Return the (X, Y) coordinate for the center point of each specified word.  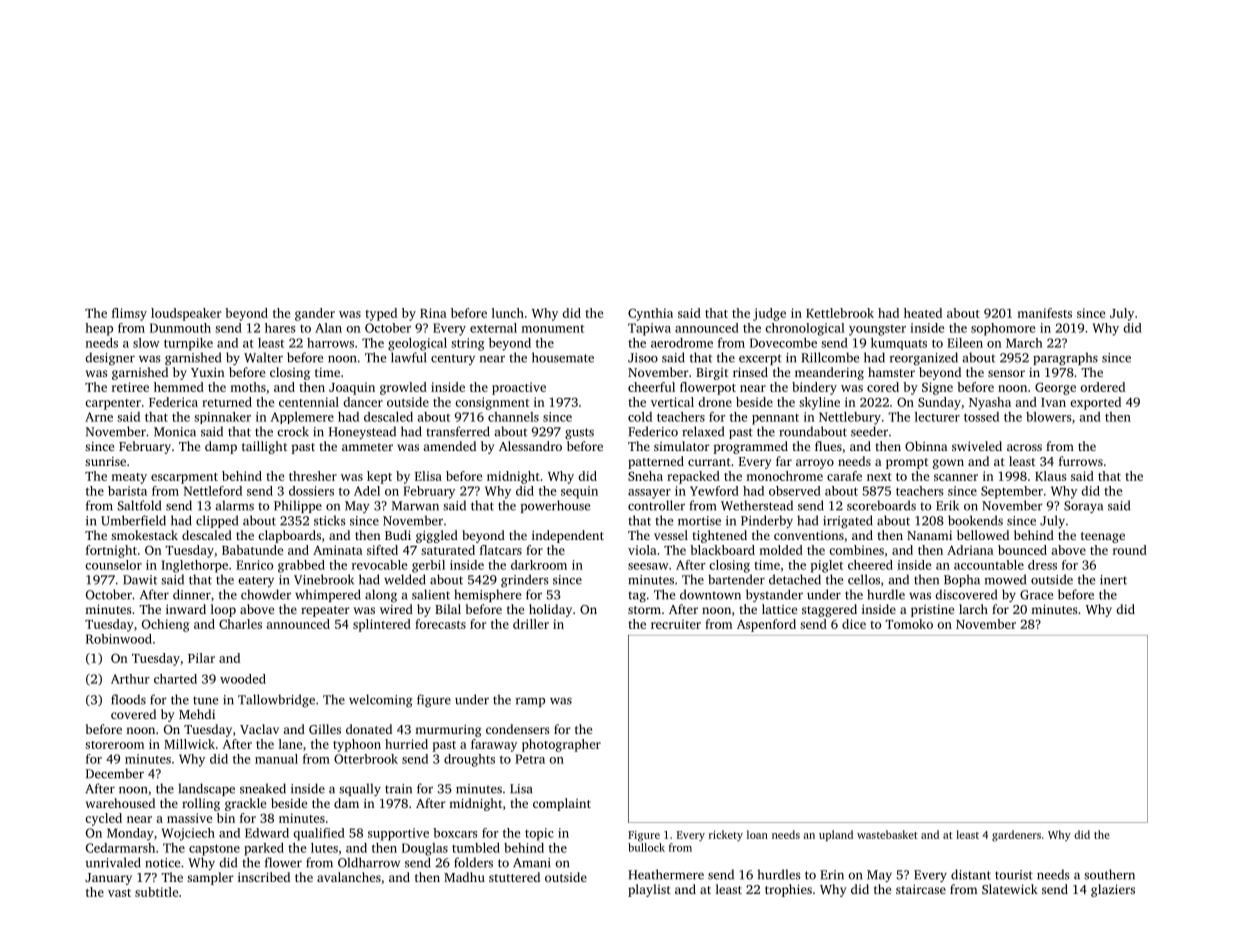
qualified (319, 834)
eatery (256, 581)
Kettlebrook (840, 313)
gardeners (1016, 836)
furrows (1081, 461)
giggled (437, 536)
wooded (243, 679)
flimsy (129, 314)
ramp (530, 702)
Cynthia (650, 314)
